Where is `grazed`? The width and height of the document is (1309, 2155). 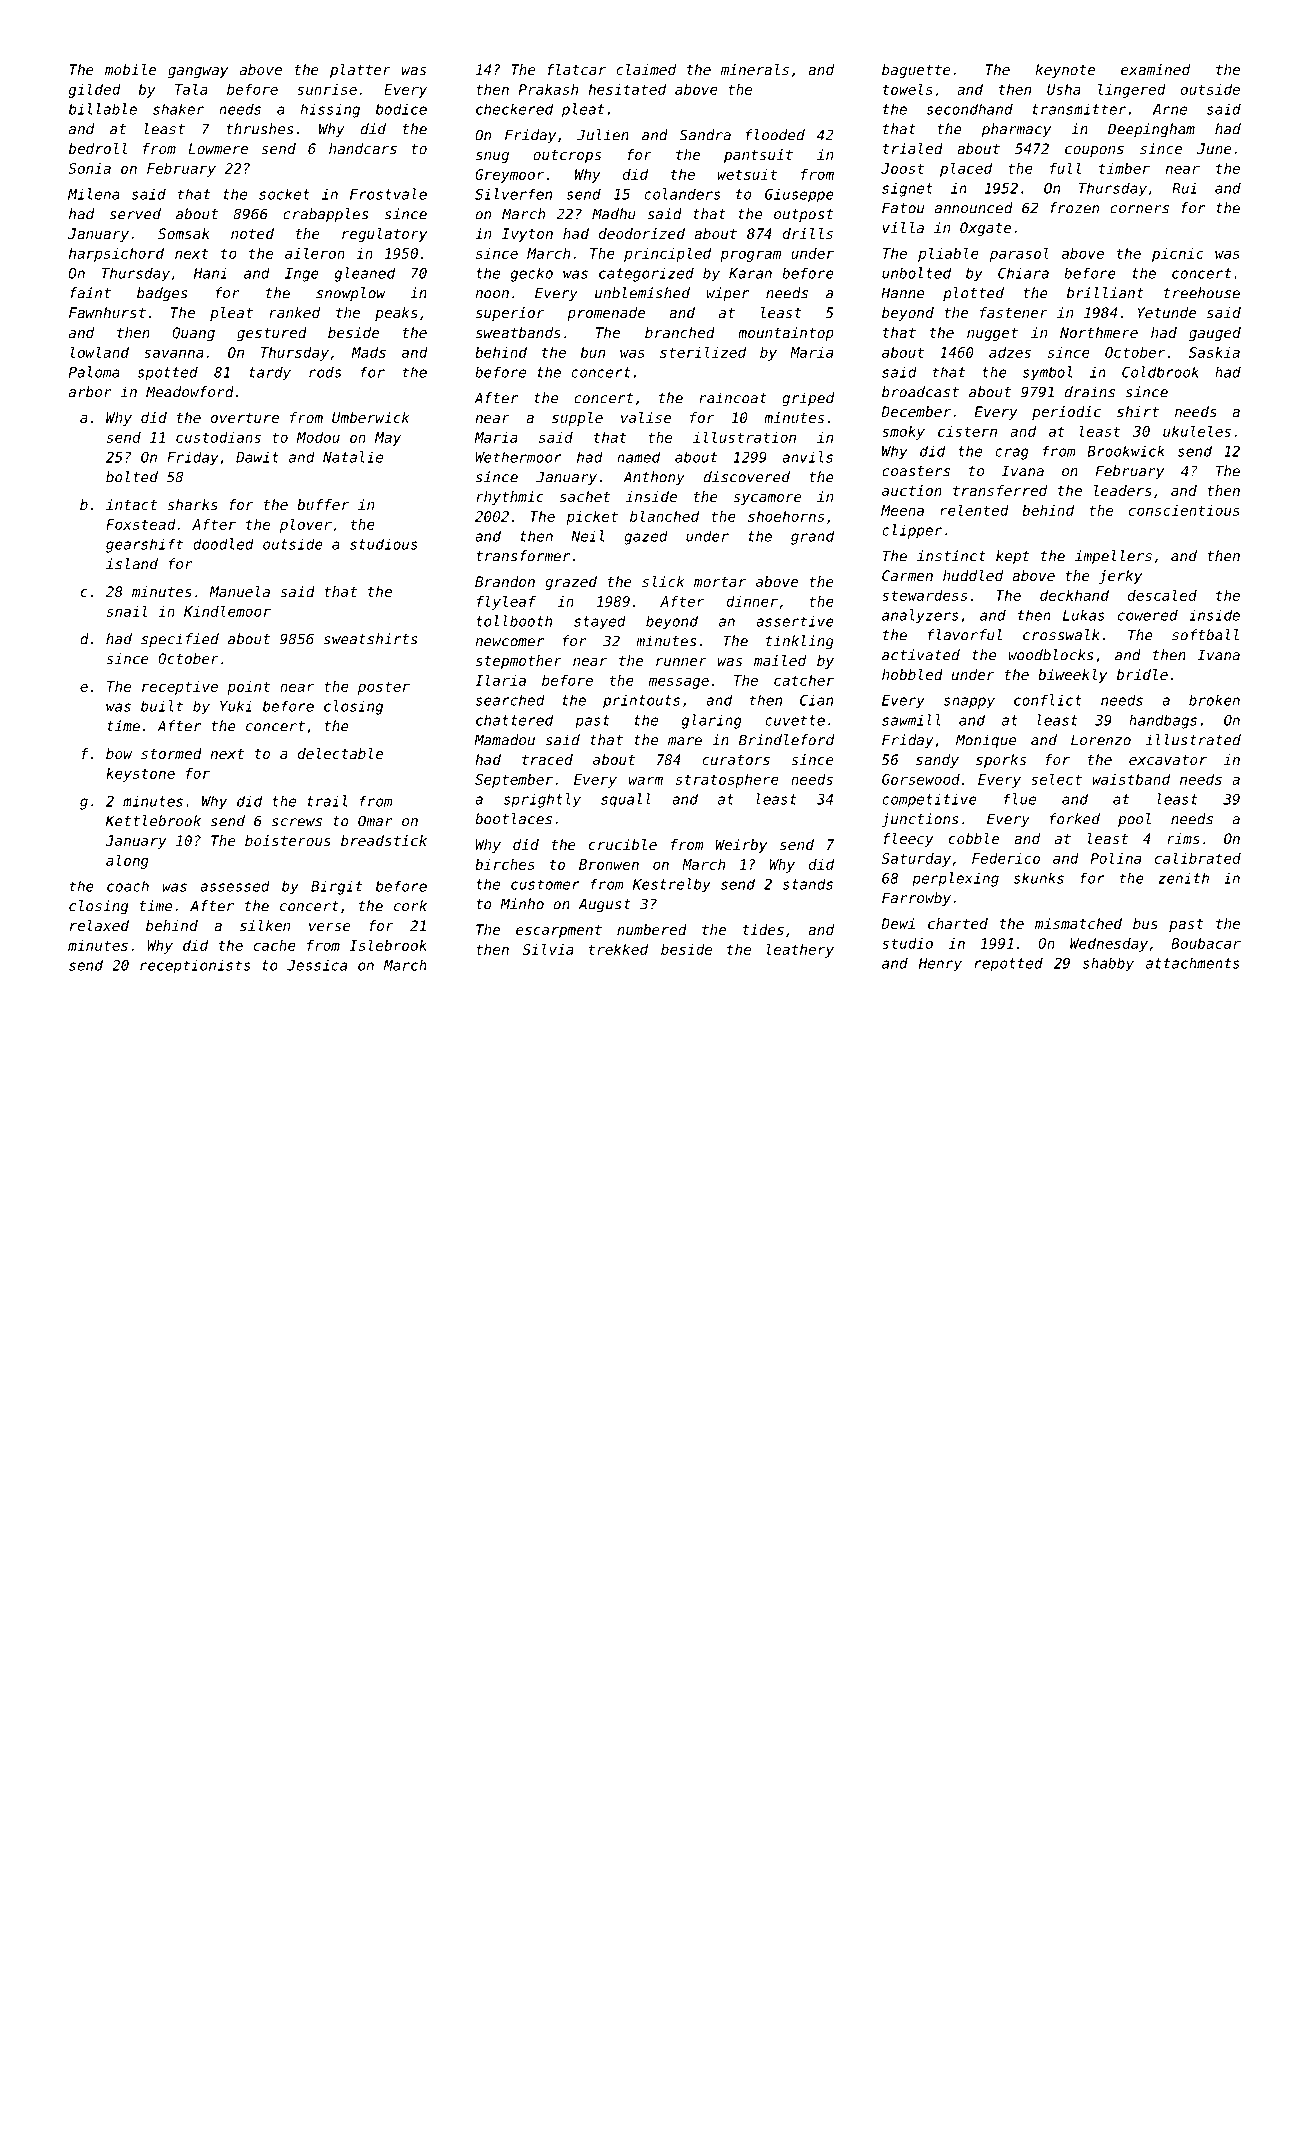
grazed is located at coordinates (571, 583).
